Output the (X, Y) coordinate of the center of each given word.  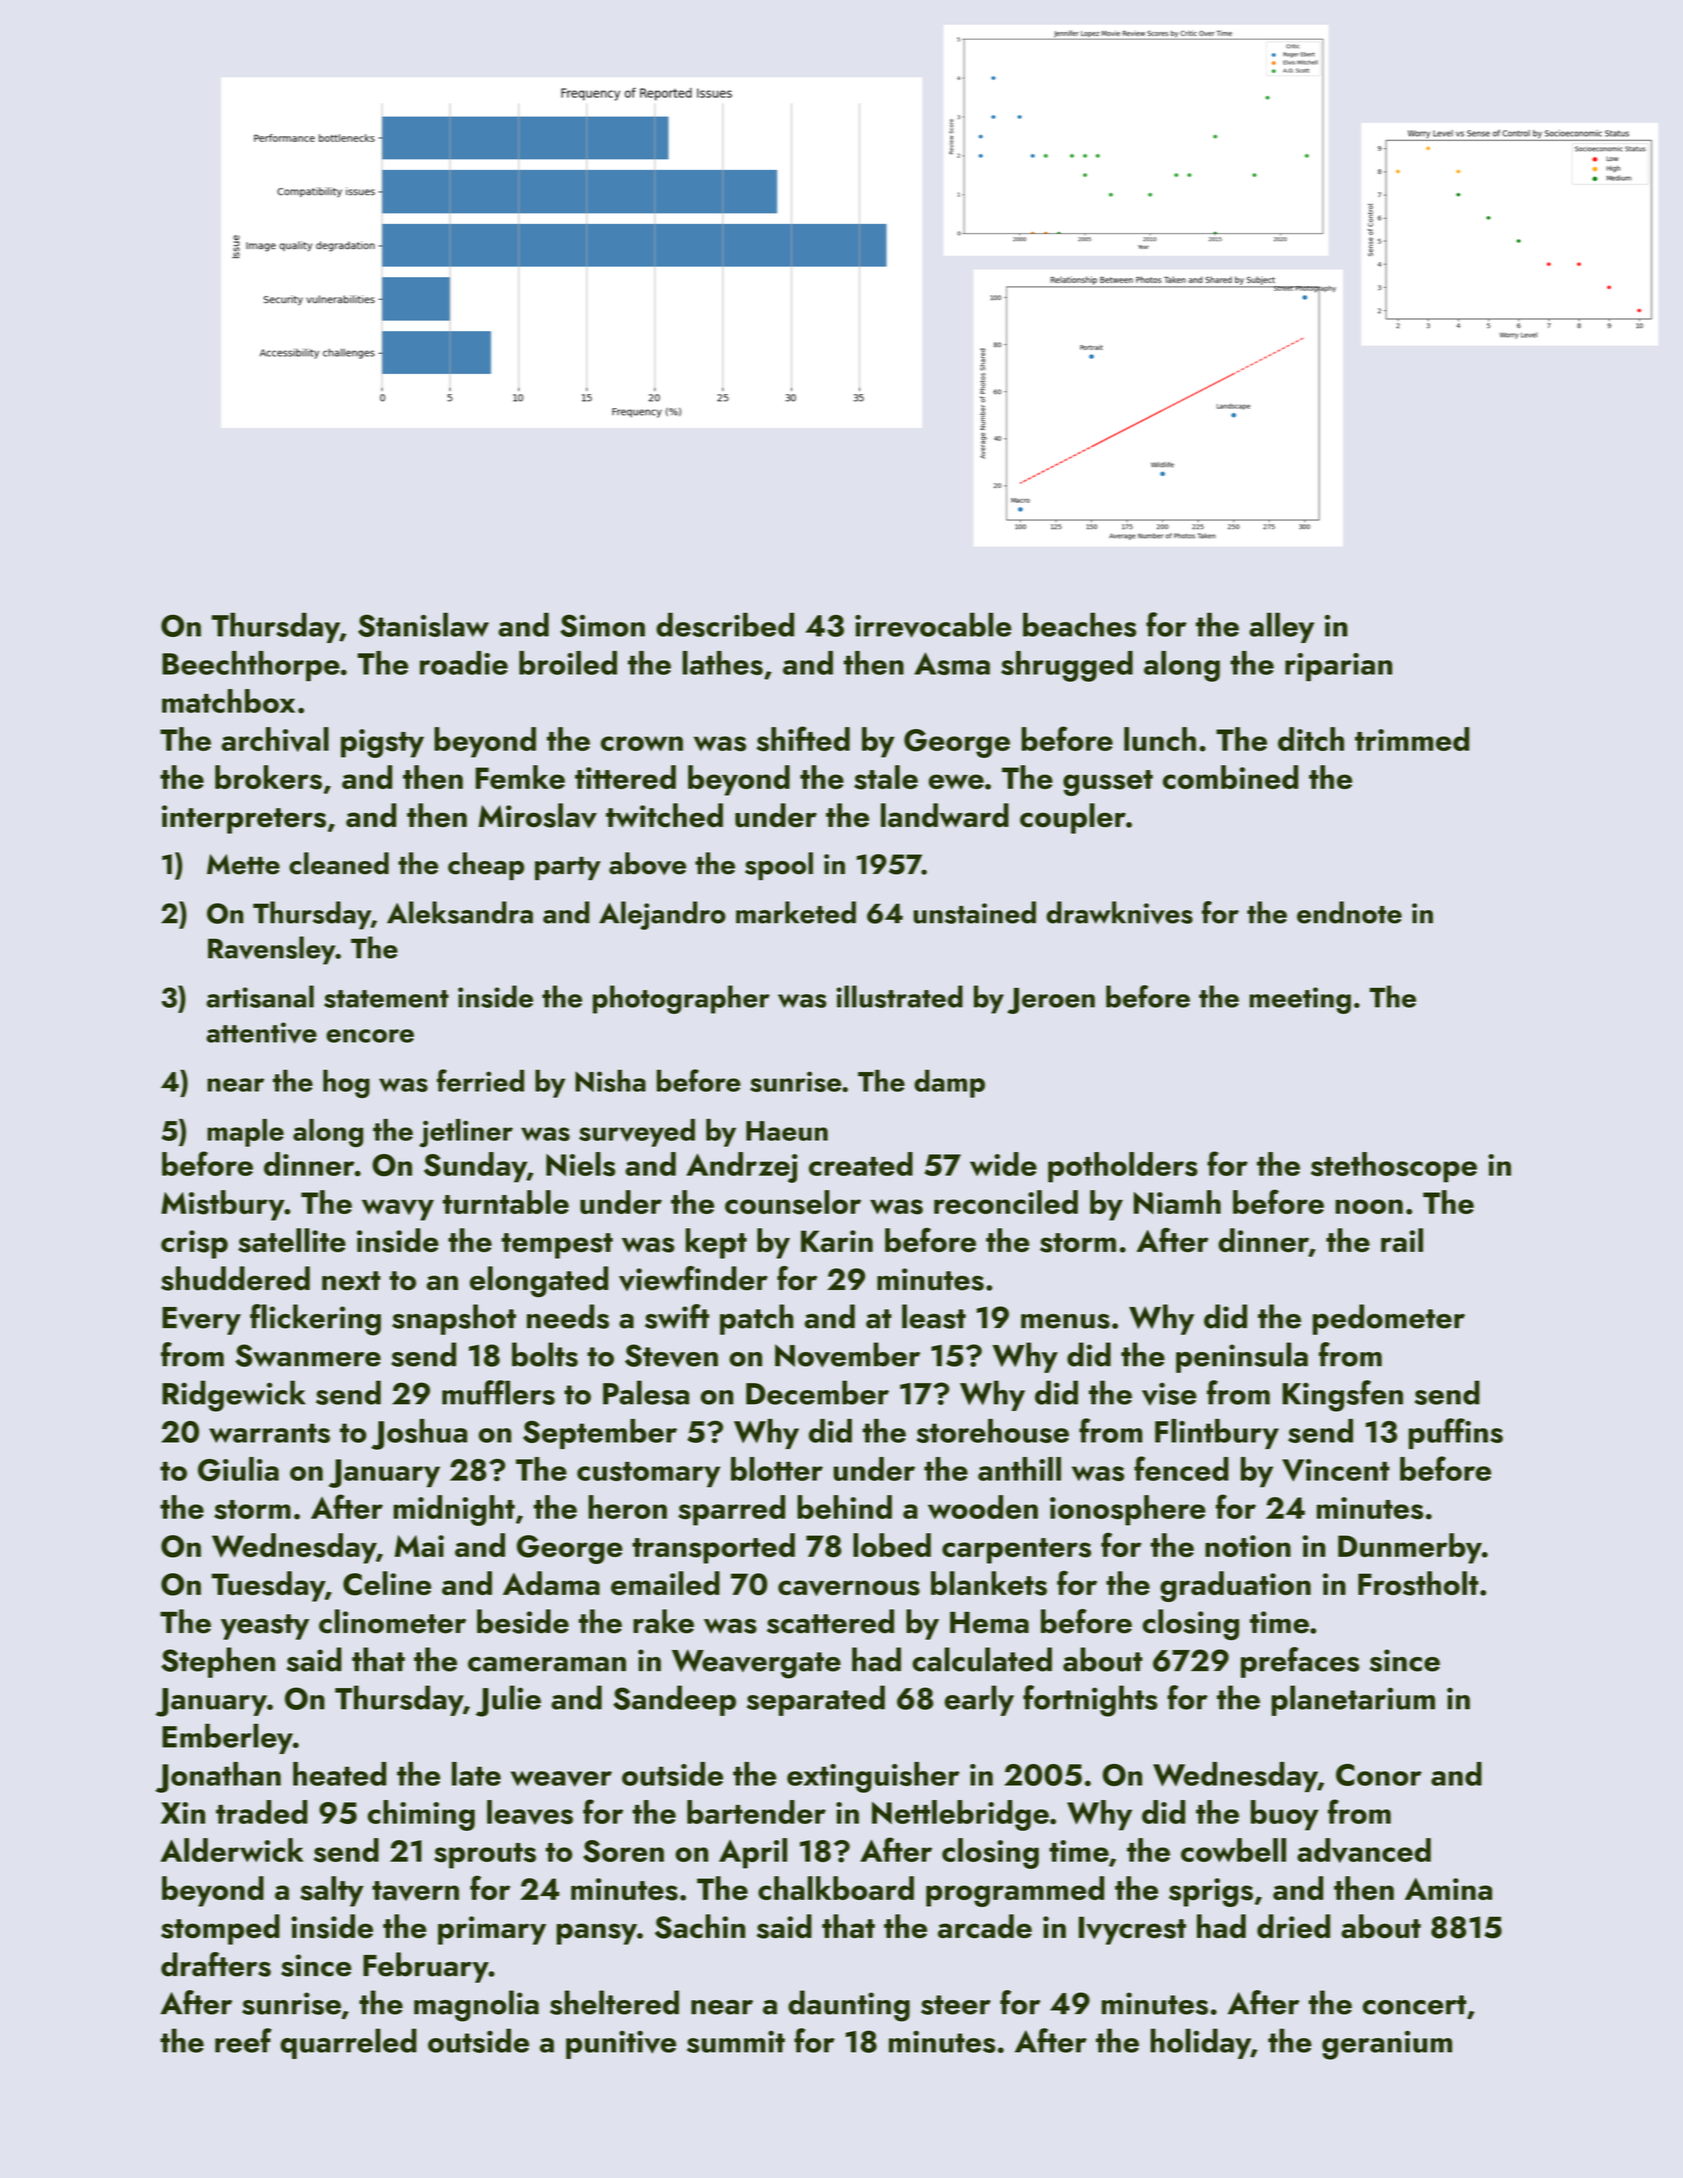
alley (1281, 628)
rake (663, 1621)
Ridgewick (234, 1396)
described (725, 625)
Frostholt (1418, 1583)
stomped (220, 1929)
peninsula (1242, 1357)
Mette (243, 864)
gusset (1108, 783)
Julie (508, 1701)
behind (844, 1507)
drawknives (1119, 912)
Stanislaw (423, 625)
